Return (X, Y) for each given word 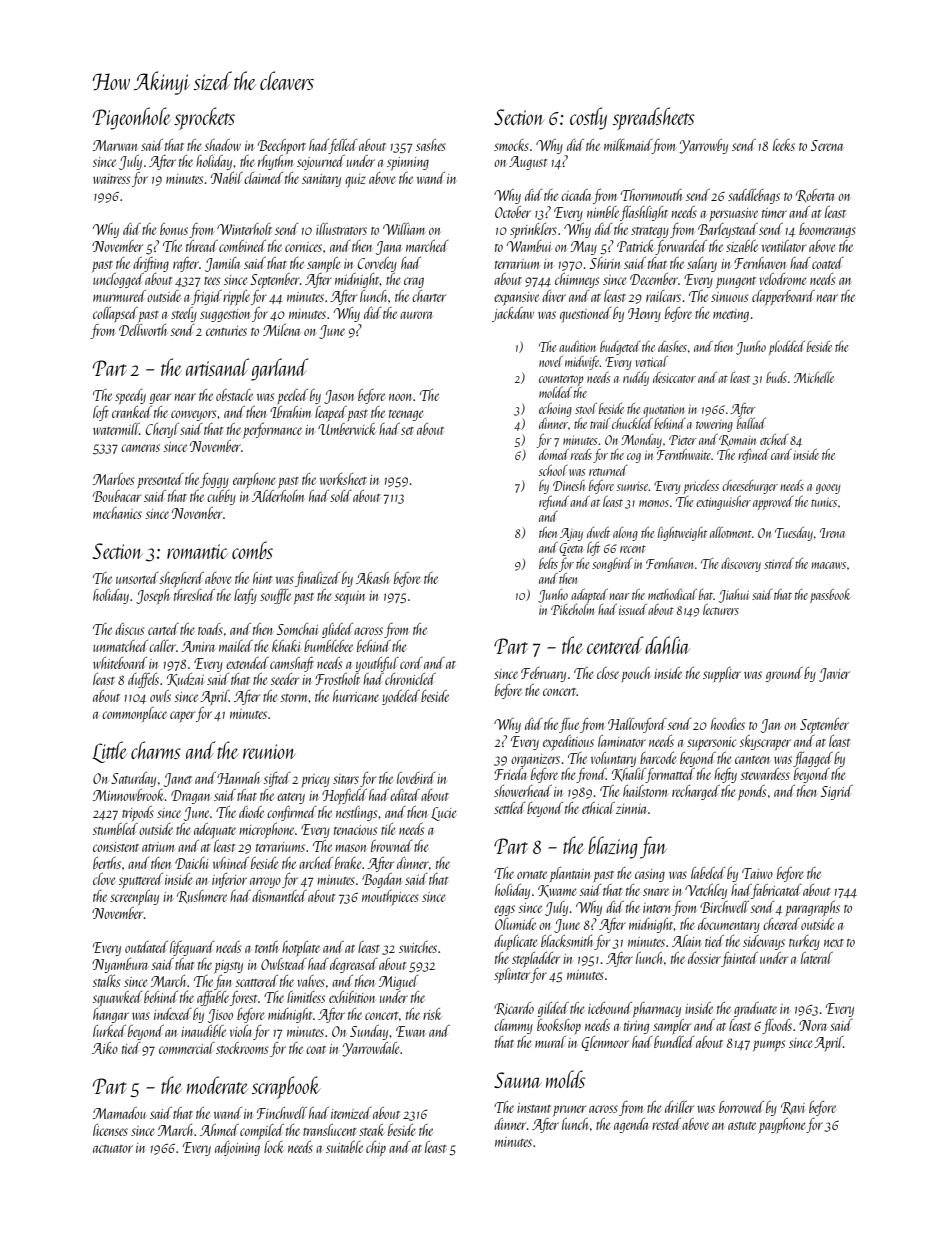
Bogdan (382, 880)
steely (184, 314)
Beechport (282, 146)
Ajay (571, 534)
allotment (731, 532)
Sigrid (837, 792)
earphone (254, 480)
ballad (751, 423)
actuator (113, 1149)
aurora (416, 315)
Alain (686, 941)
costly (588, 118)
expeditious (568, 743)
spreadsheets (654, 118)
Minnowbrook (128, 795)
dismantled (279, 896)
